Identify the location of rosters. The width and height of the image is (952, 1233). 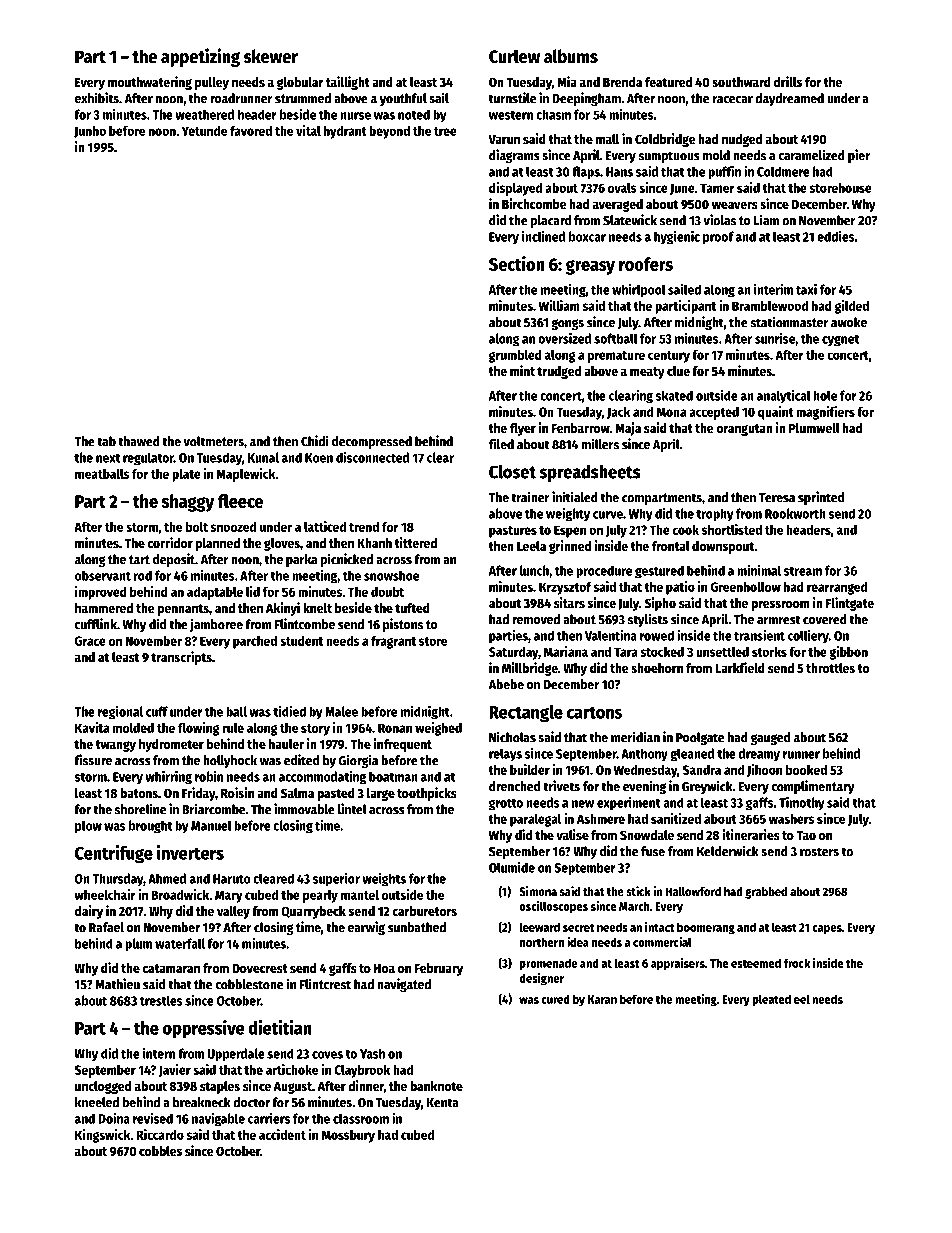
(819, 852).
